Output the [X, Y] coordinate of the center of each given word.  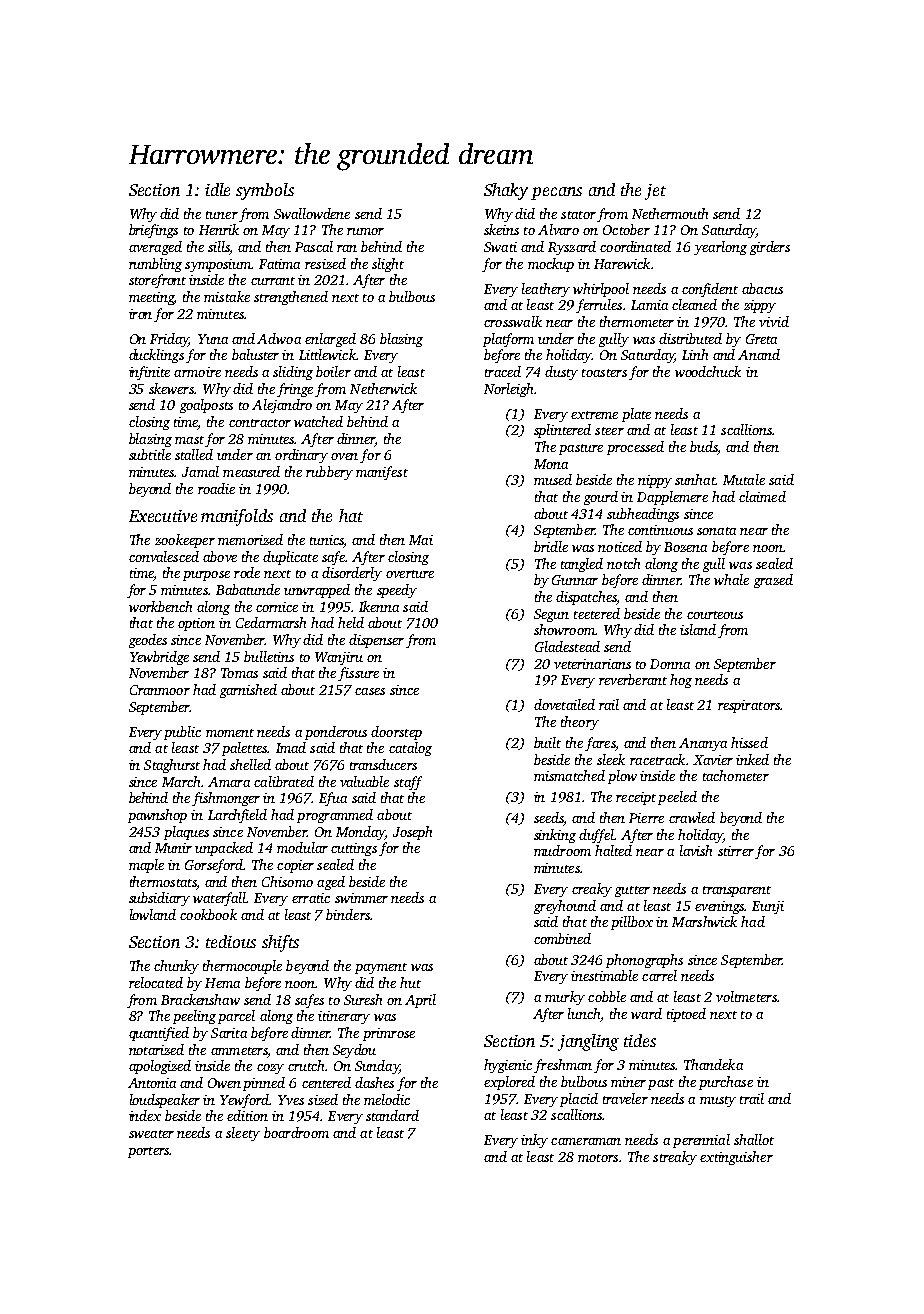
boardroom [296, 1132]
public [182, 733]
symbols [265, 191]
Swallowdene [312, 213]
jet [655, 192]
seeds [549, 819]
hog [681, 681]
